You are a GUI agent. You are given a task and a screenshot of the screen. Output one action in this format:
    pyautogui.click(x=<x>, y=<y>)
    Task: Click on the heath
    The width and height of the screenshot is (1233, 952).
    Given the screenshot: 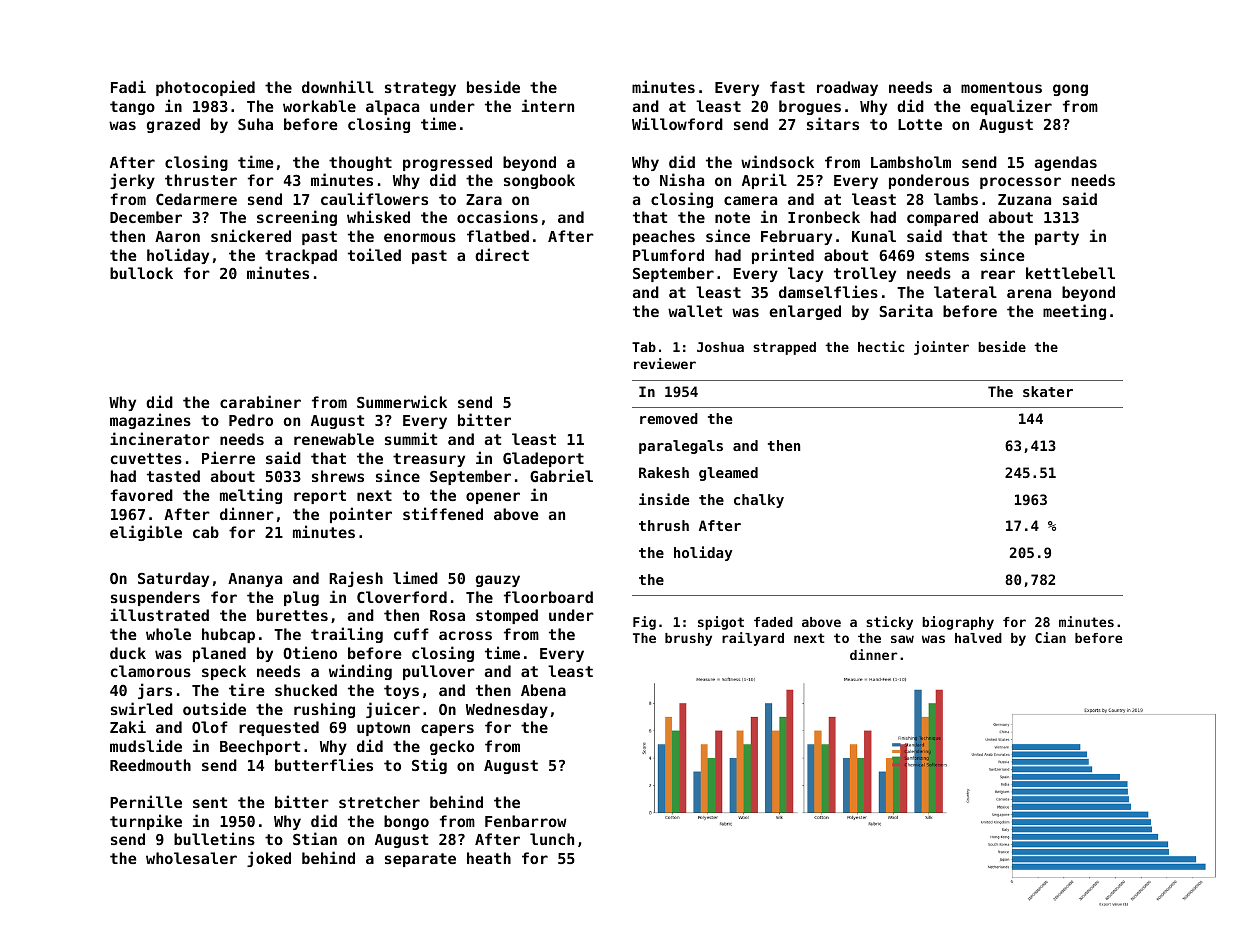 What is the action you would take?
    pyautogui.click(x=489, y=858)
